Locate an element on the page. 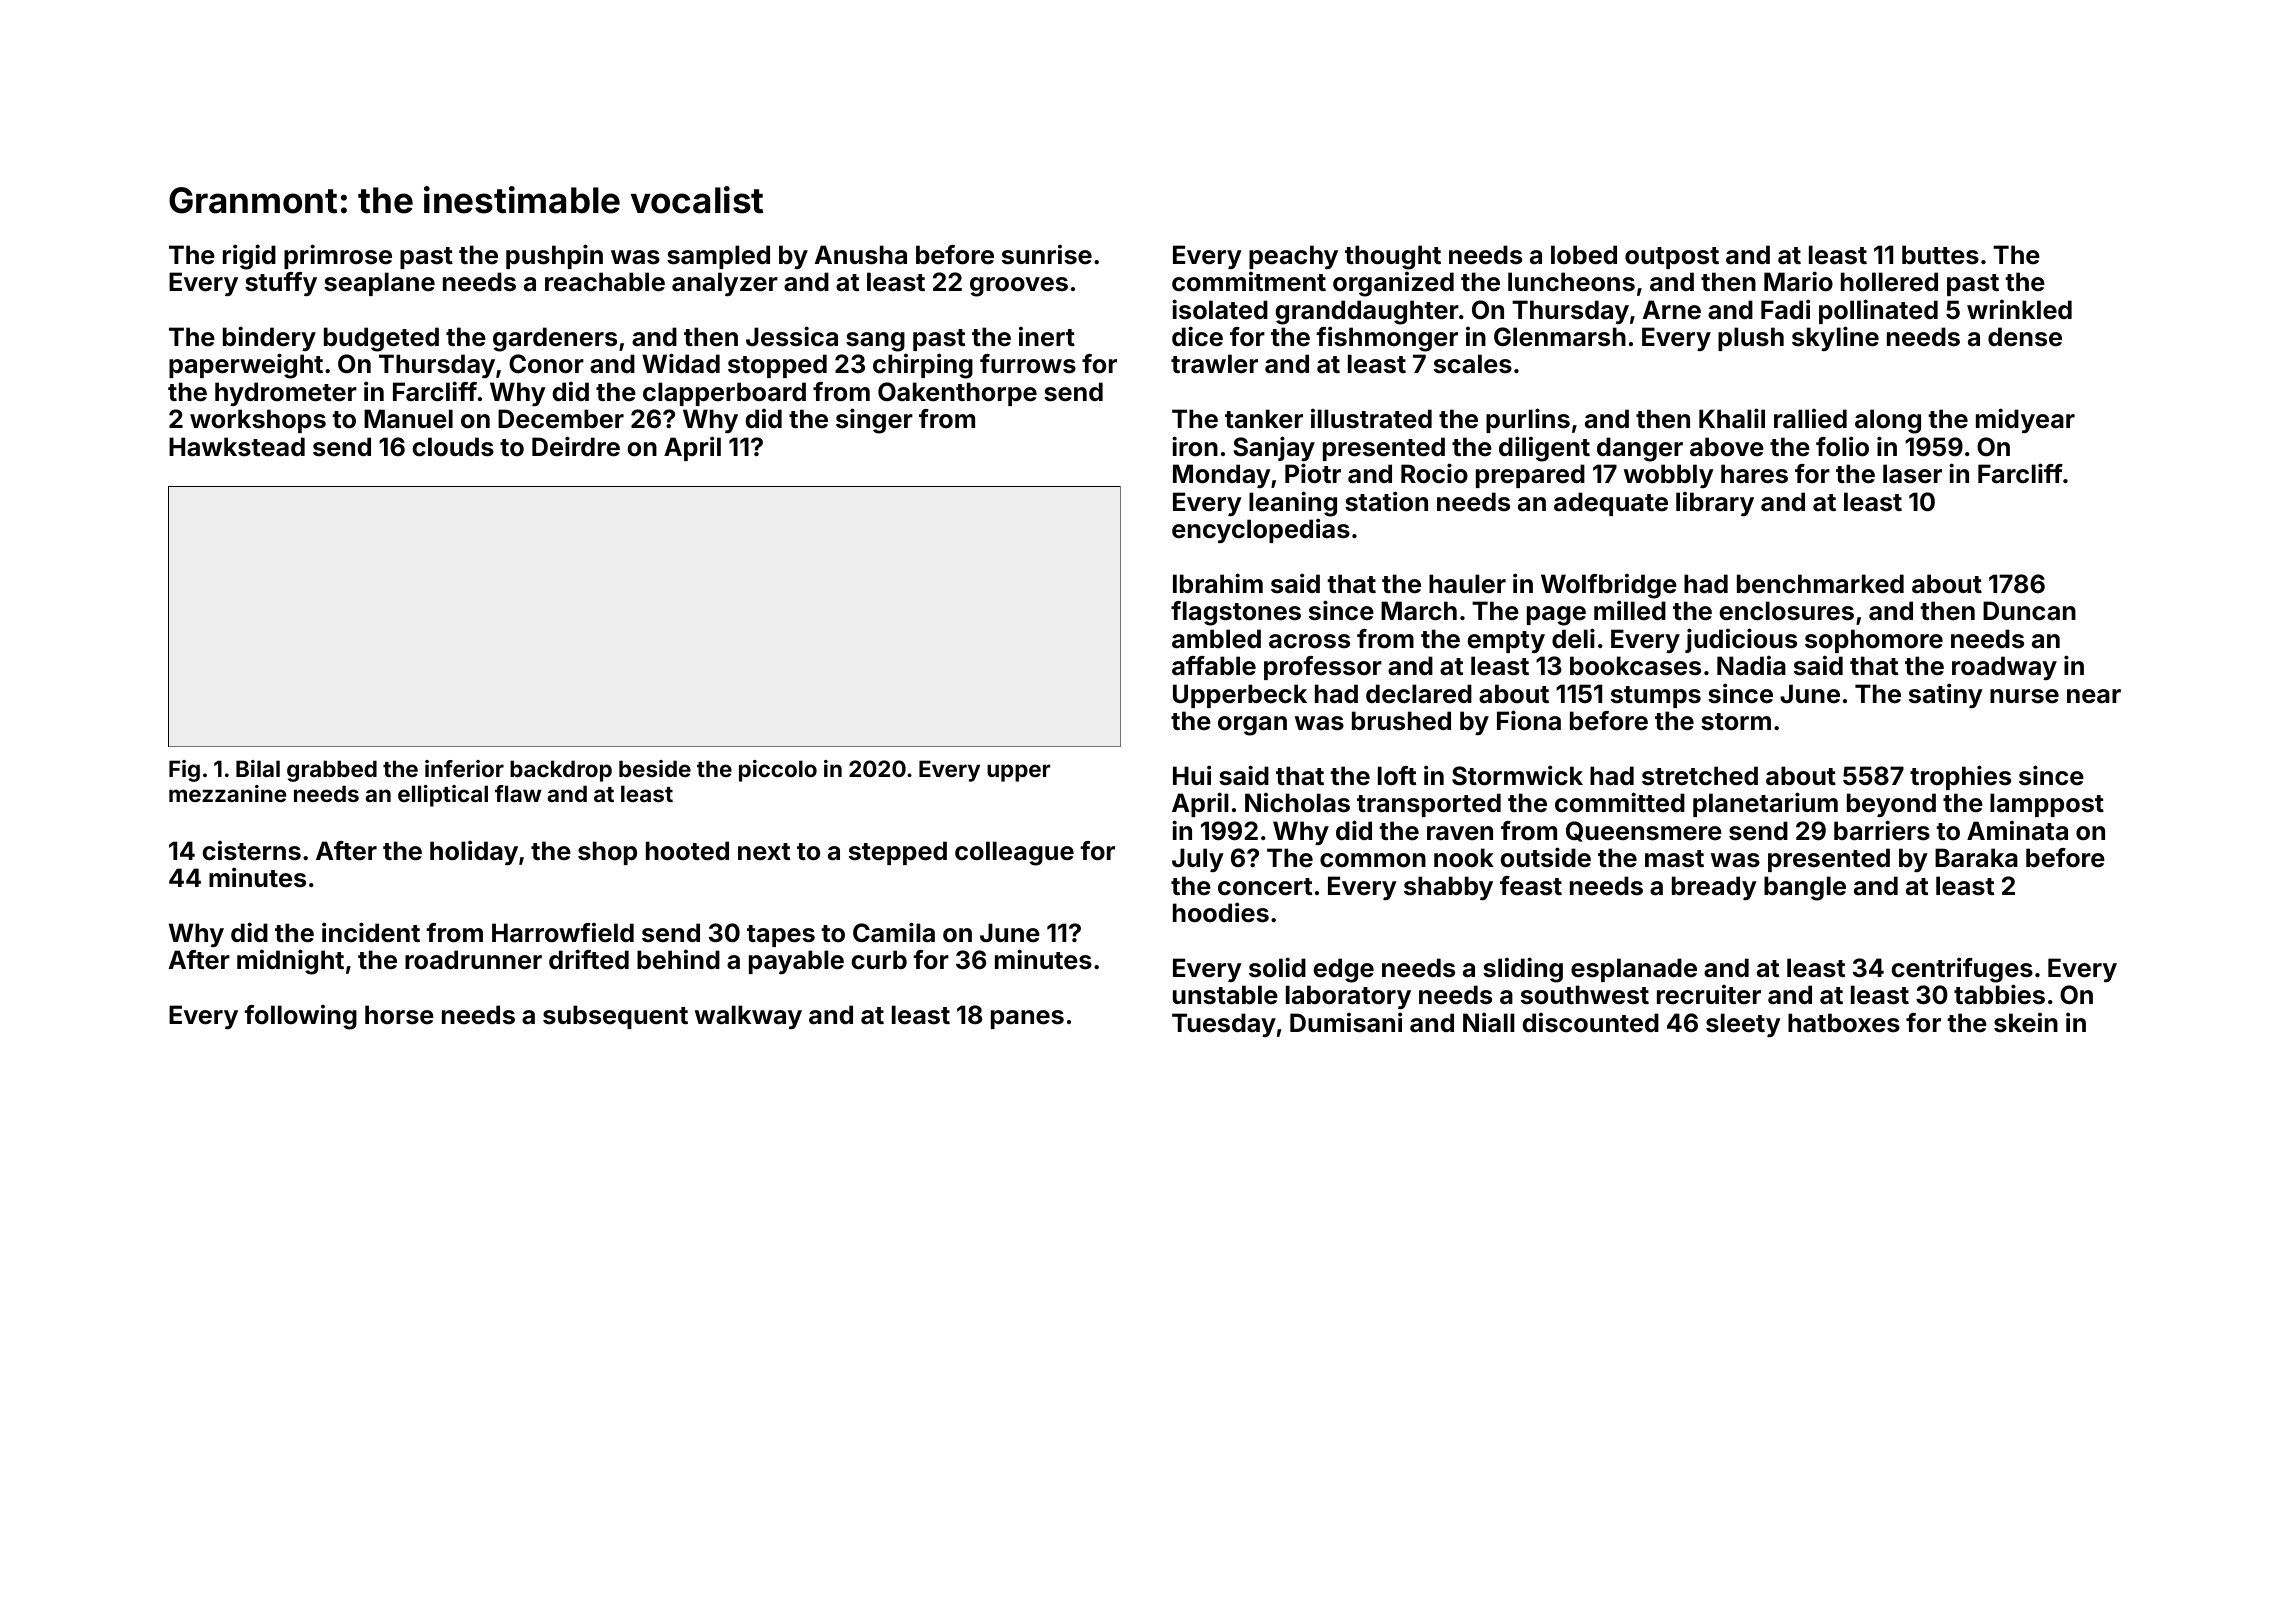  primrose is located at coordinates (338, 256).
